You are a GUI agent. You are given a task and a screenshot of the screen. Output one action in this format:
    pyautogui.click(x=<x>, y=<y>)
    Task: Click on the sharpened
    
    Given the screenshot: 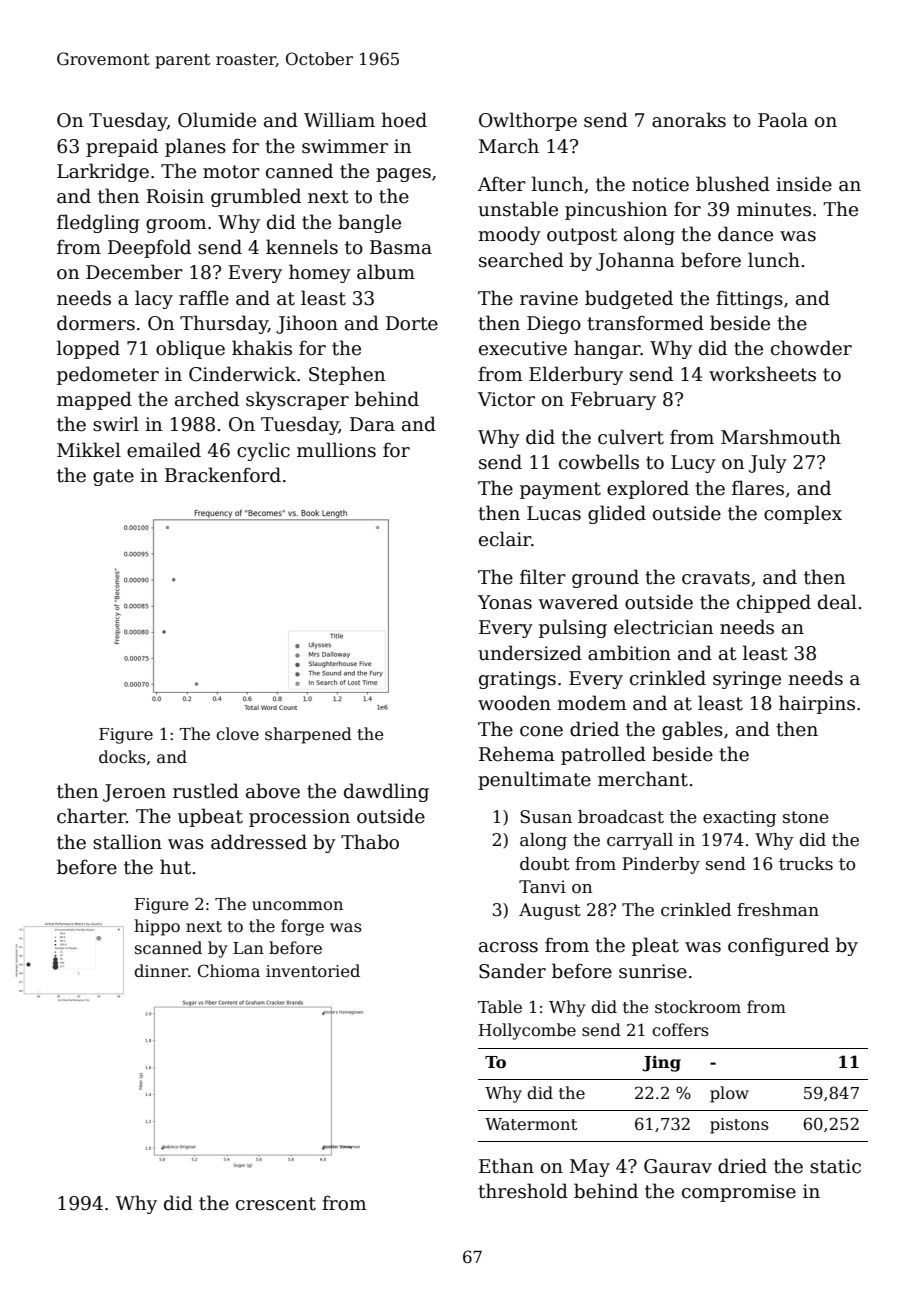 What is the action you would take?
    pyautogui.click(x=308, y=735)
